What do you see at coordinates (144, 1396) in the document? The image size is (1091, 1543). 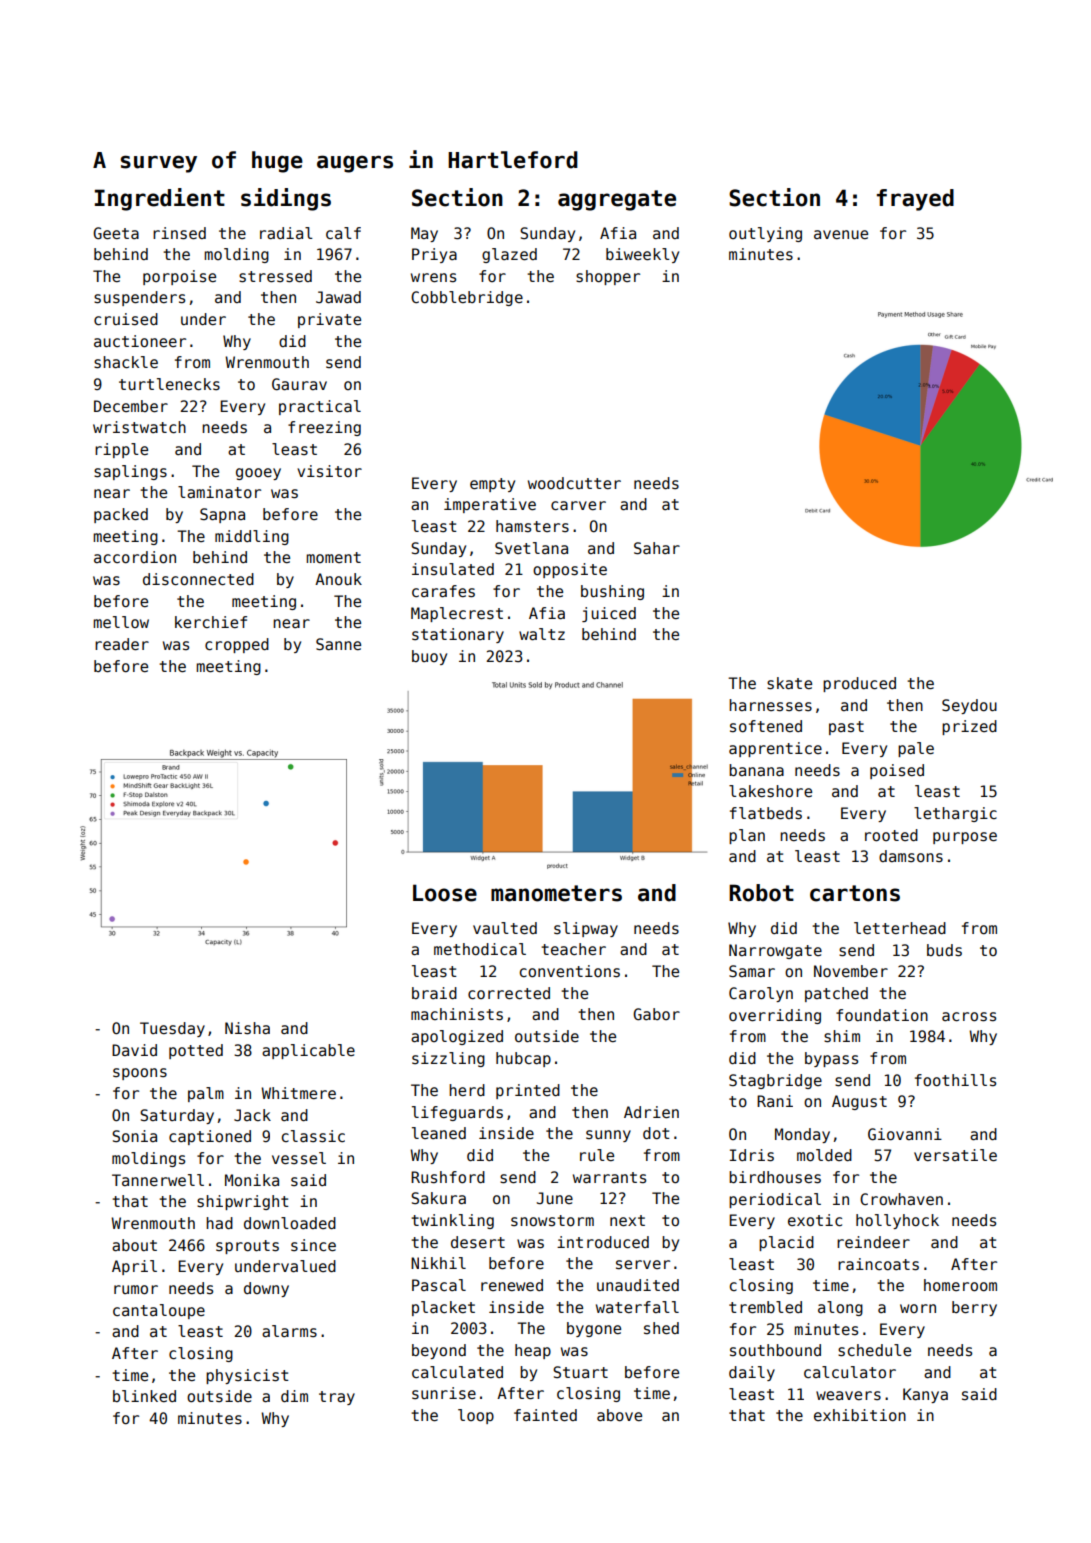 I see `blinked` at bounding box center [144, 1396].
